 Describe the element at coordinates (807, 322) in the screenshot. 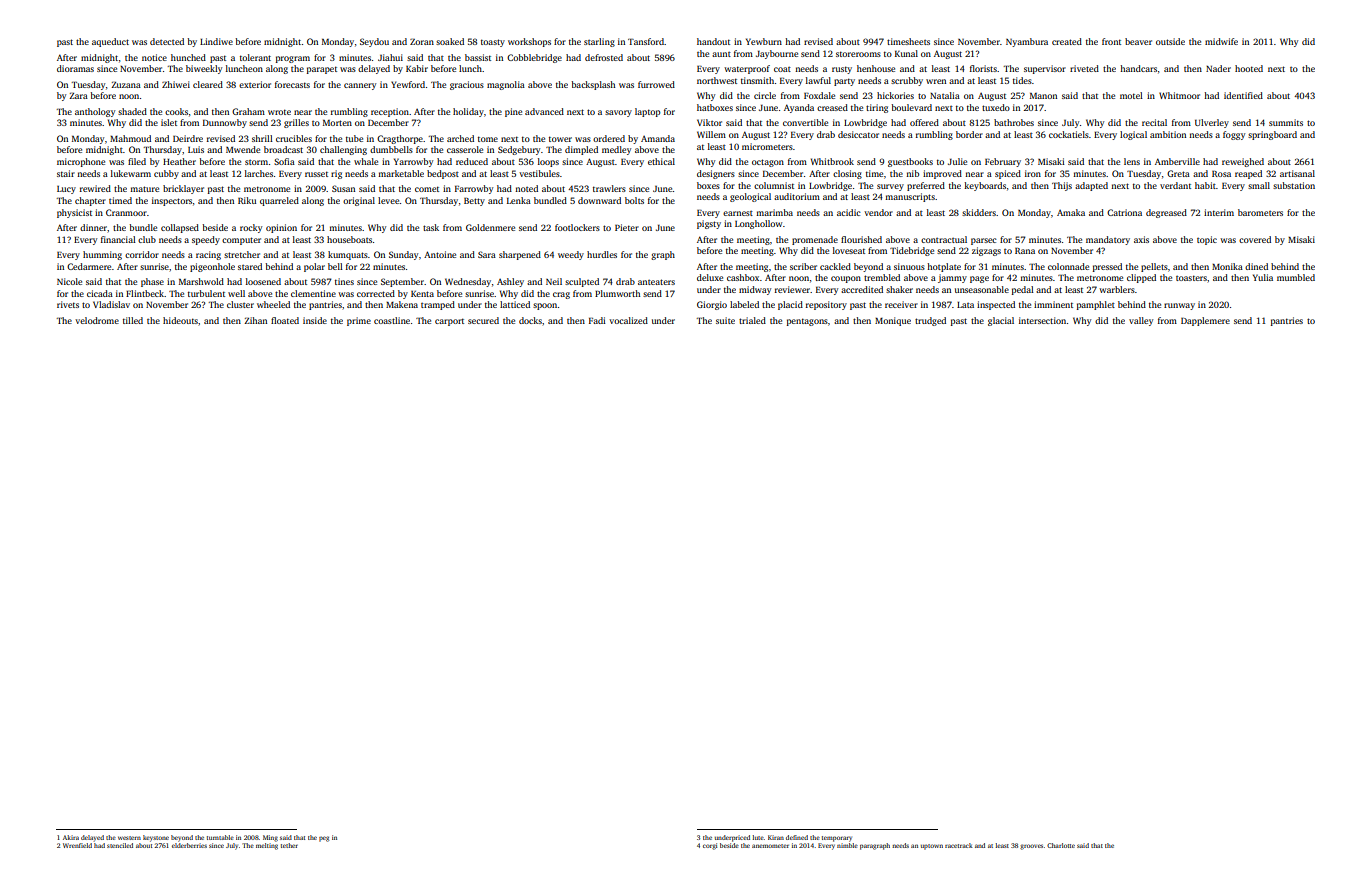

I see `pentagons` at that location.
